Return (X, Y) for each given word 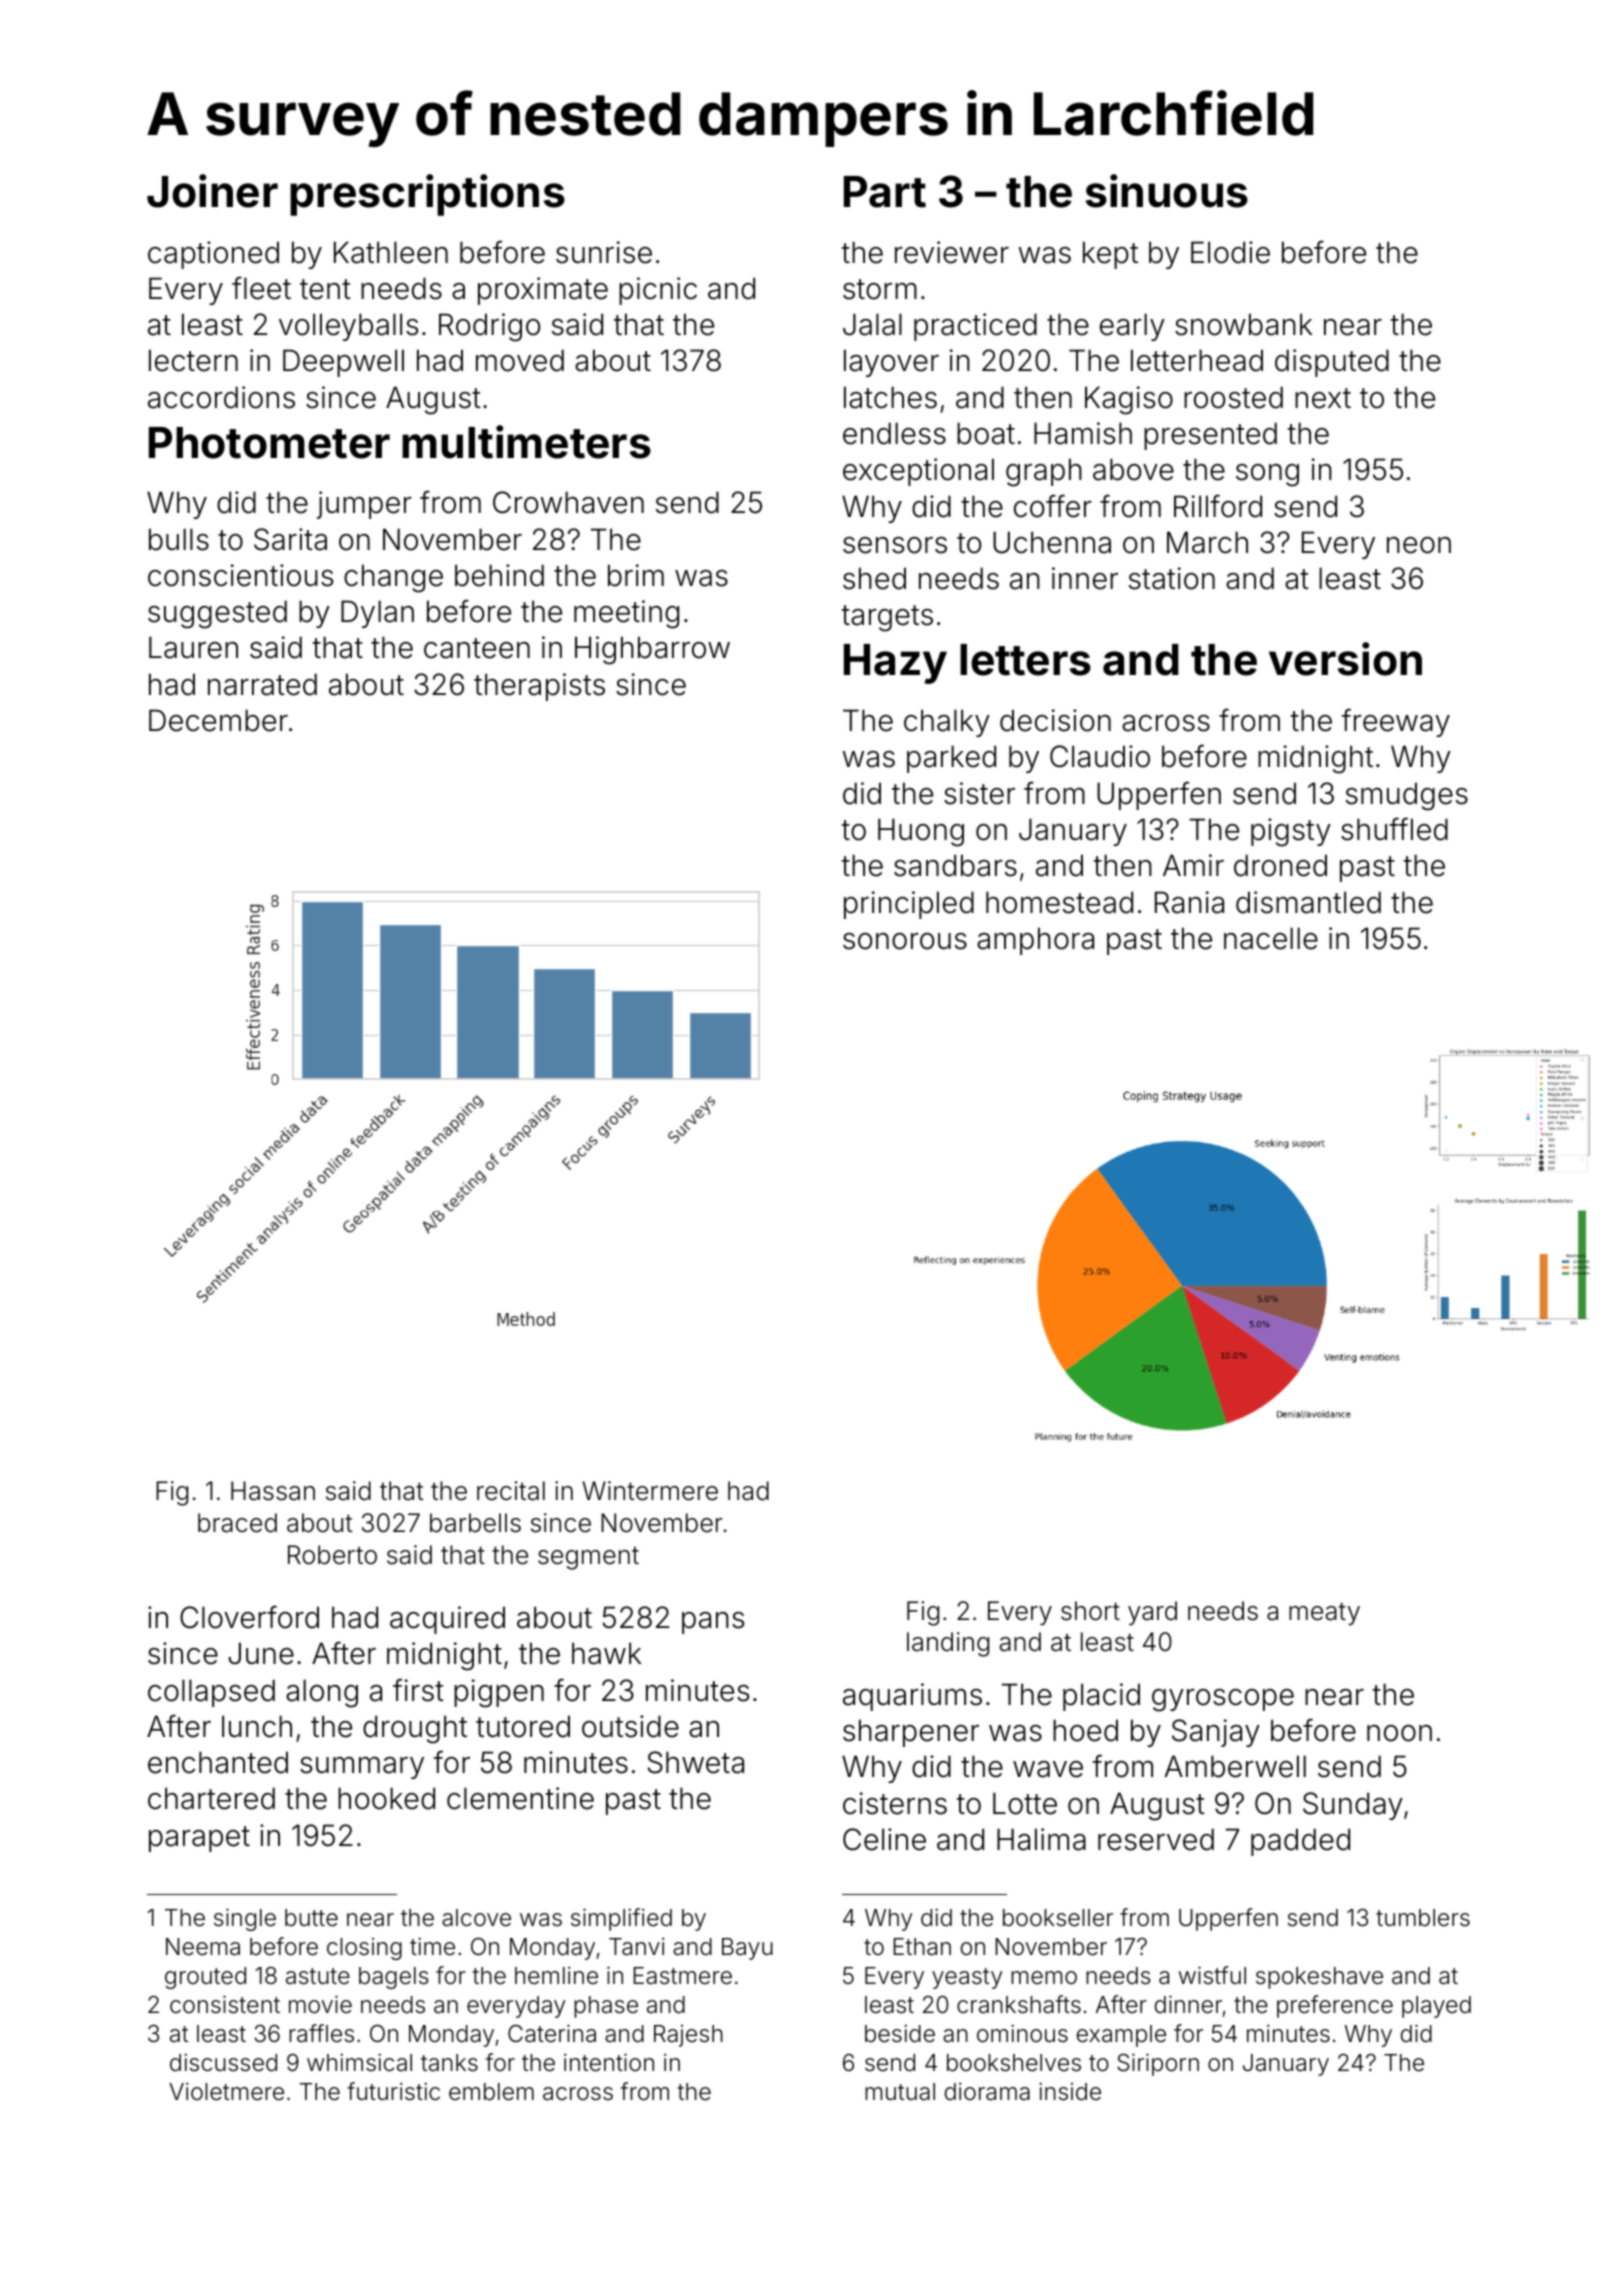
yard (1152, 1613)
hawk (606, 1653)
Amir (1193, 865)
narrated (262, 684)
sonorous (905, 941)
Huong (921, 832)
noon (1399, 1733)
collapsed (211, 1693)
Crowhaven (568, 502)
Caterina (552, 2033)
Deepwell (343, 363)
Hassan (273, 1491)
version (1345, 659)
